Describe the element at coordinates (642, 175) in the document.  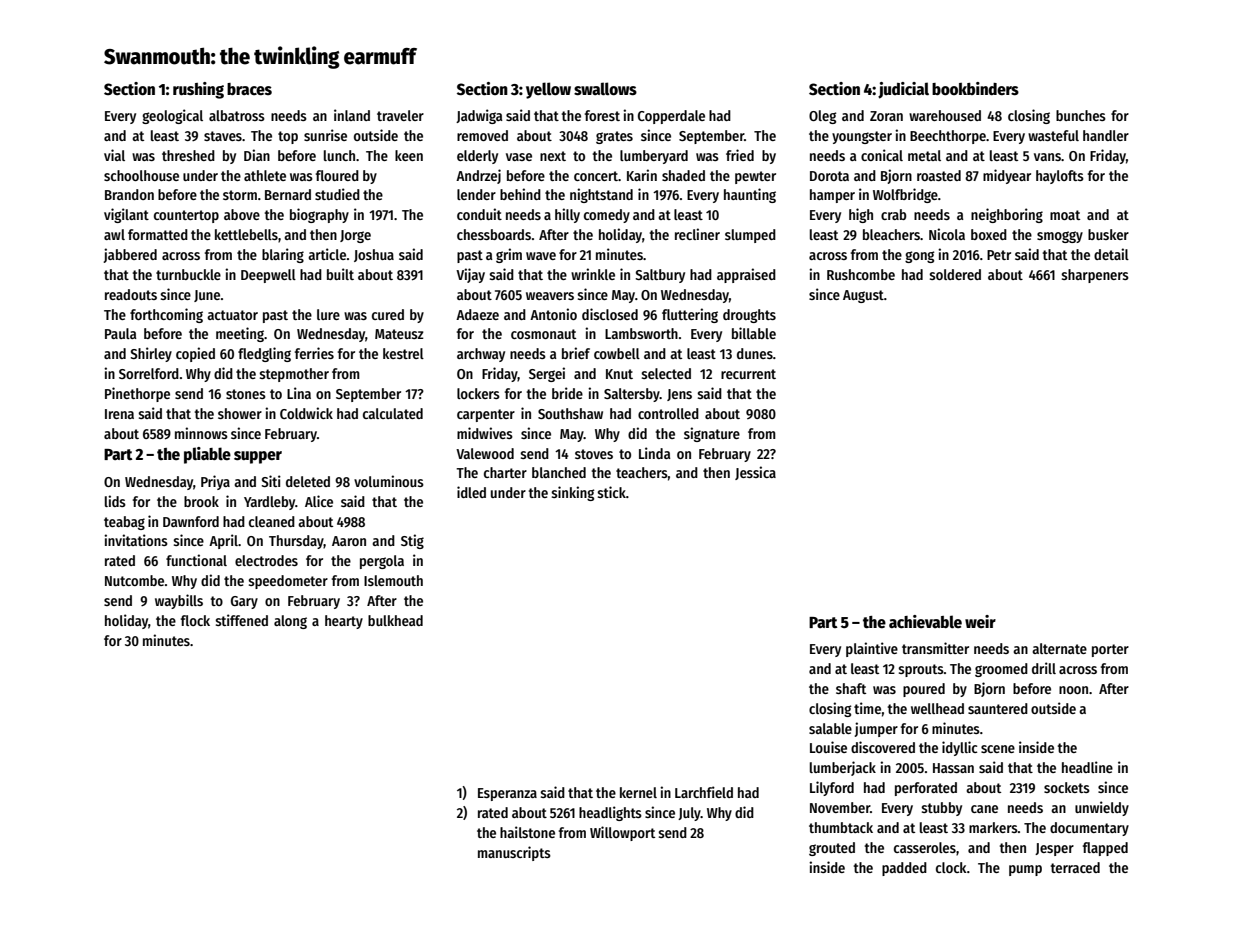
I see `Karin` at that location.
